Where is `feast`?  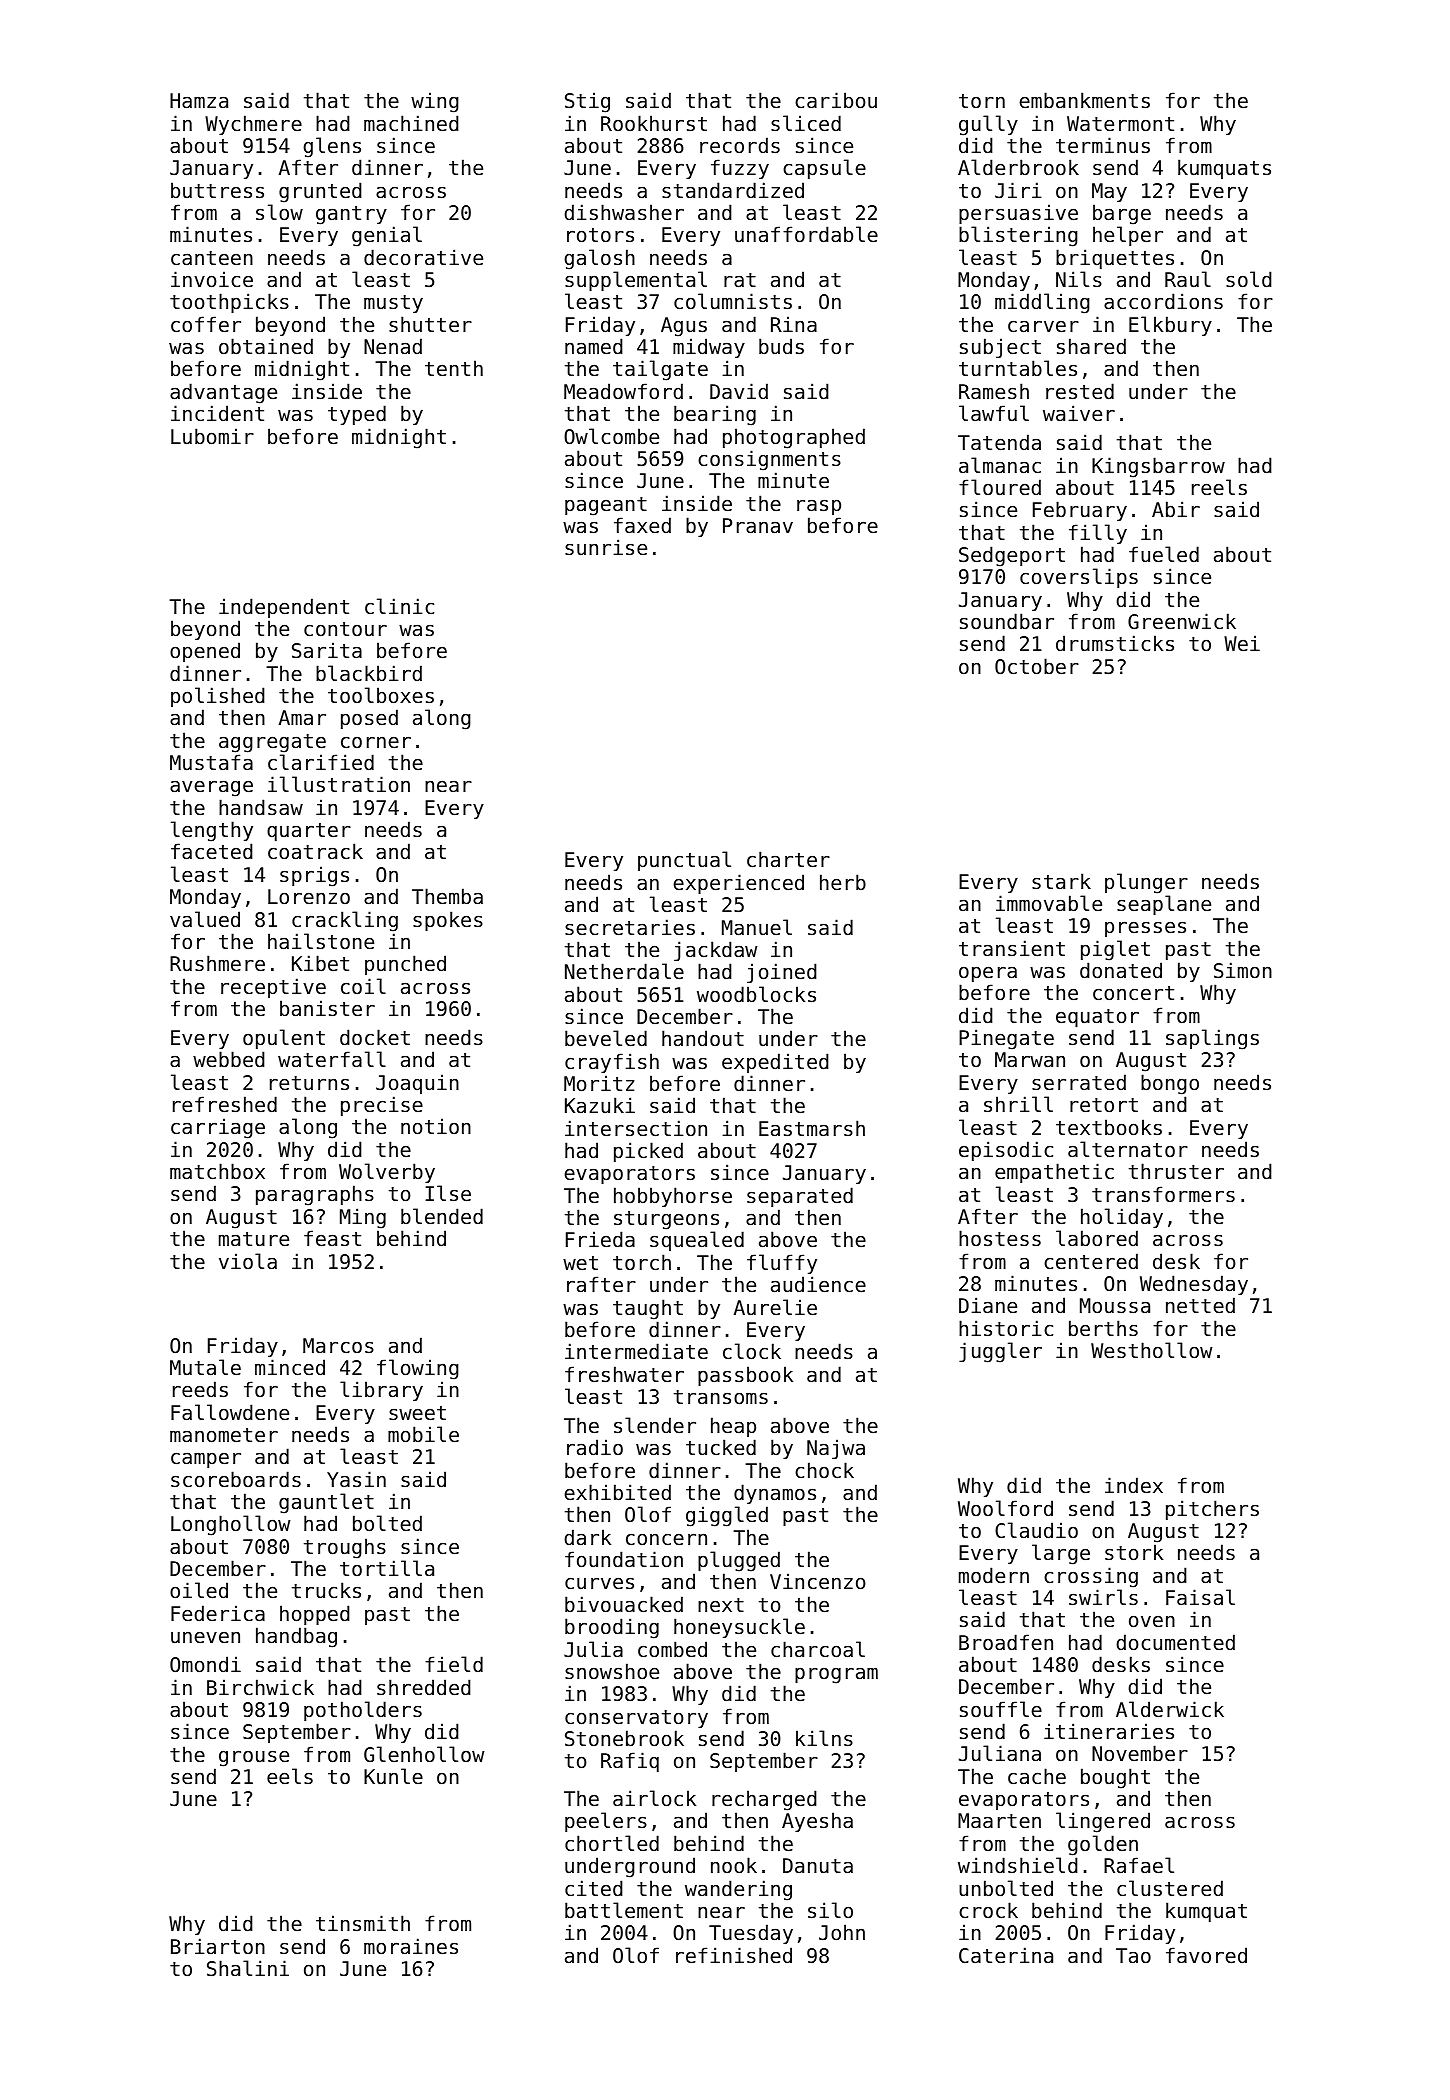 feast is located at coordinates (332, 1238).
